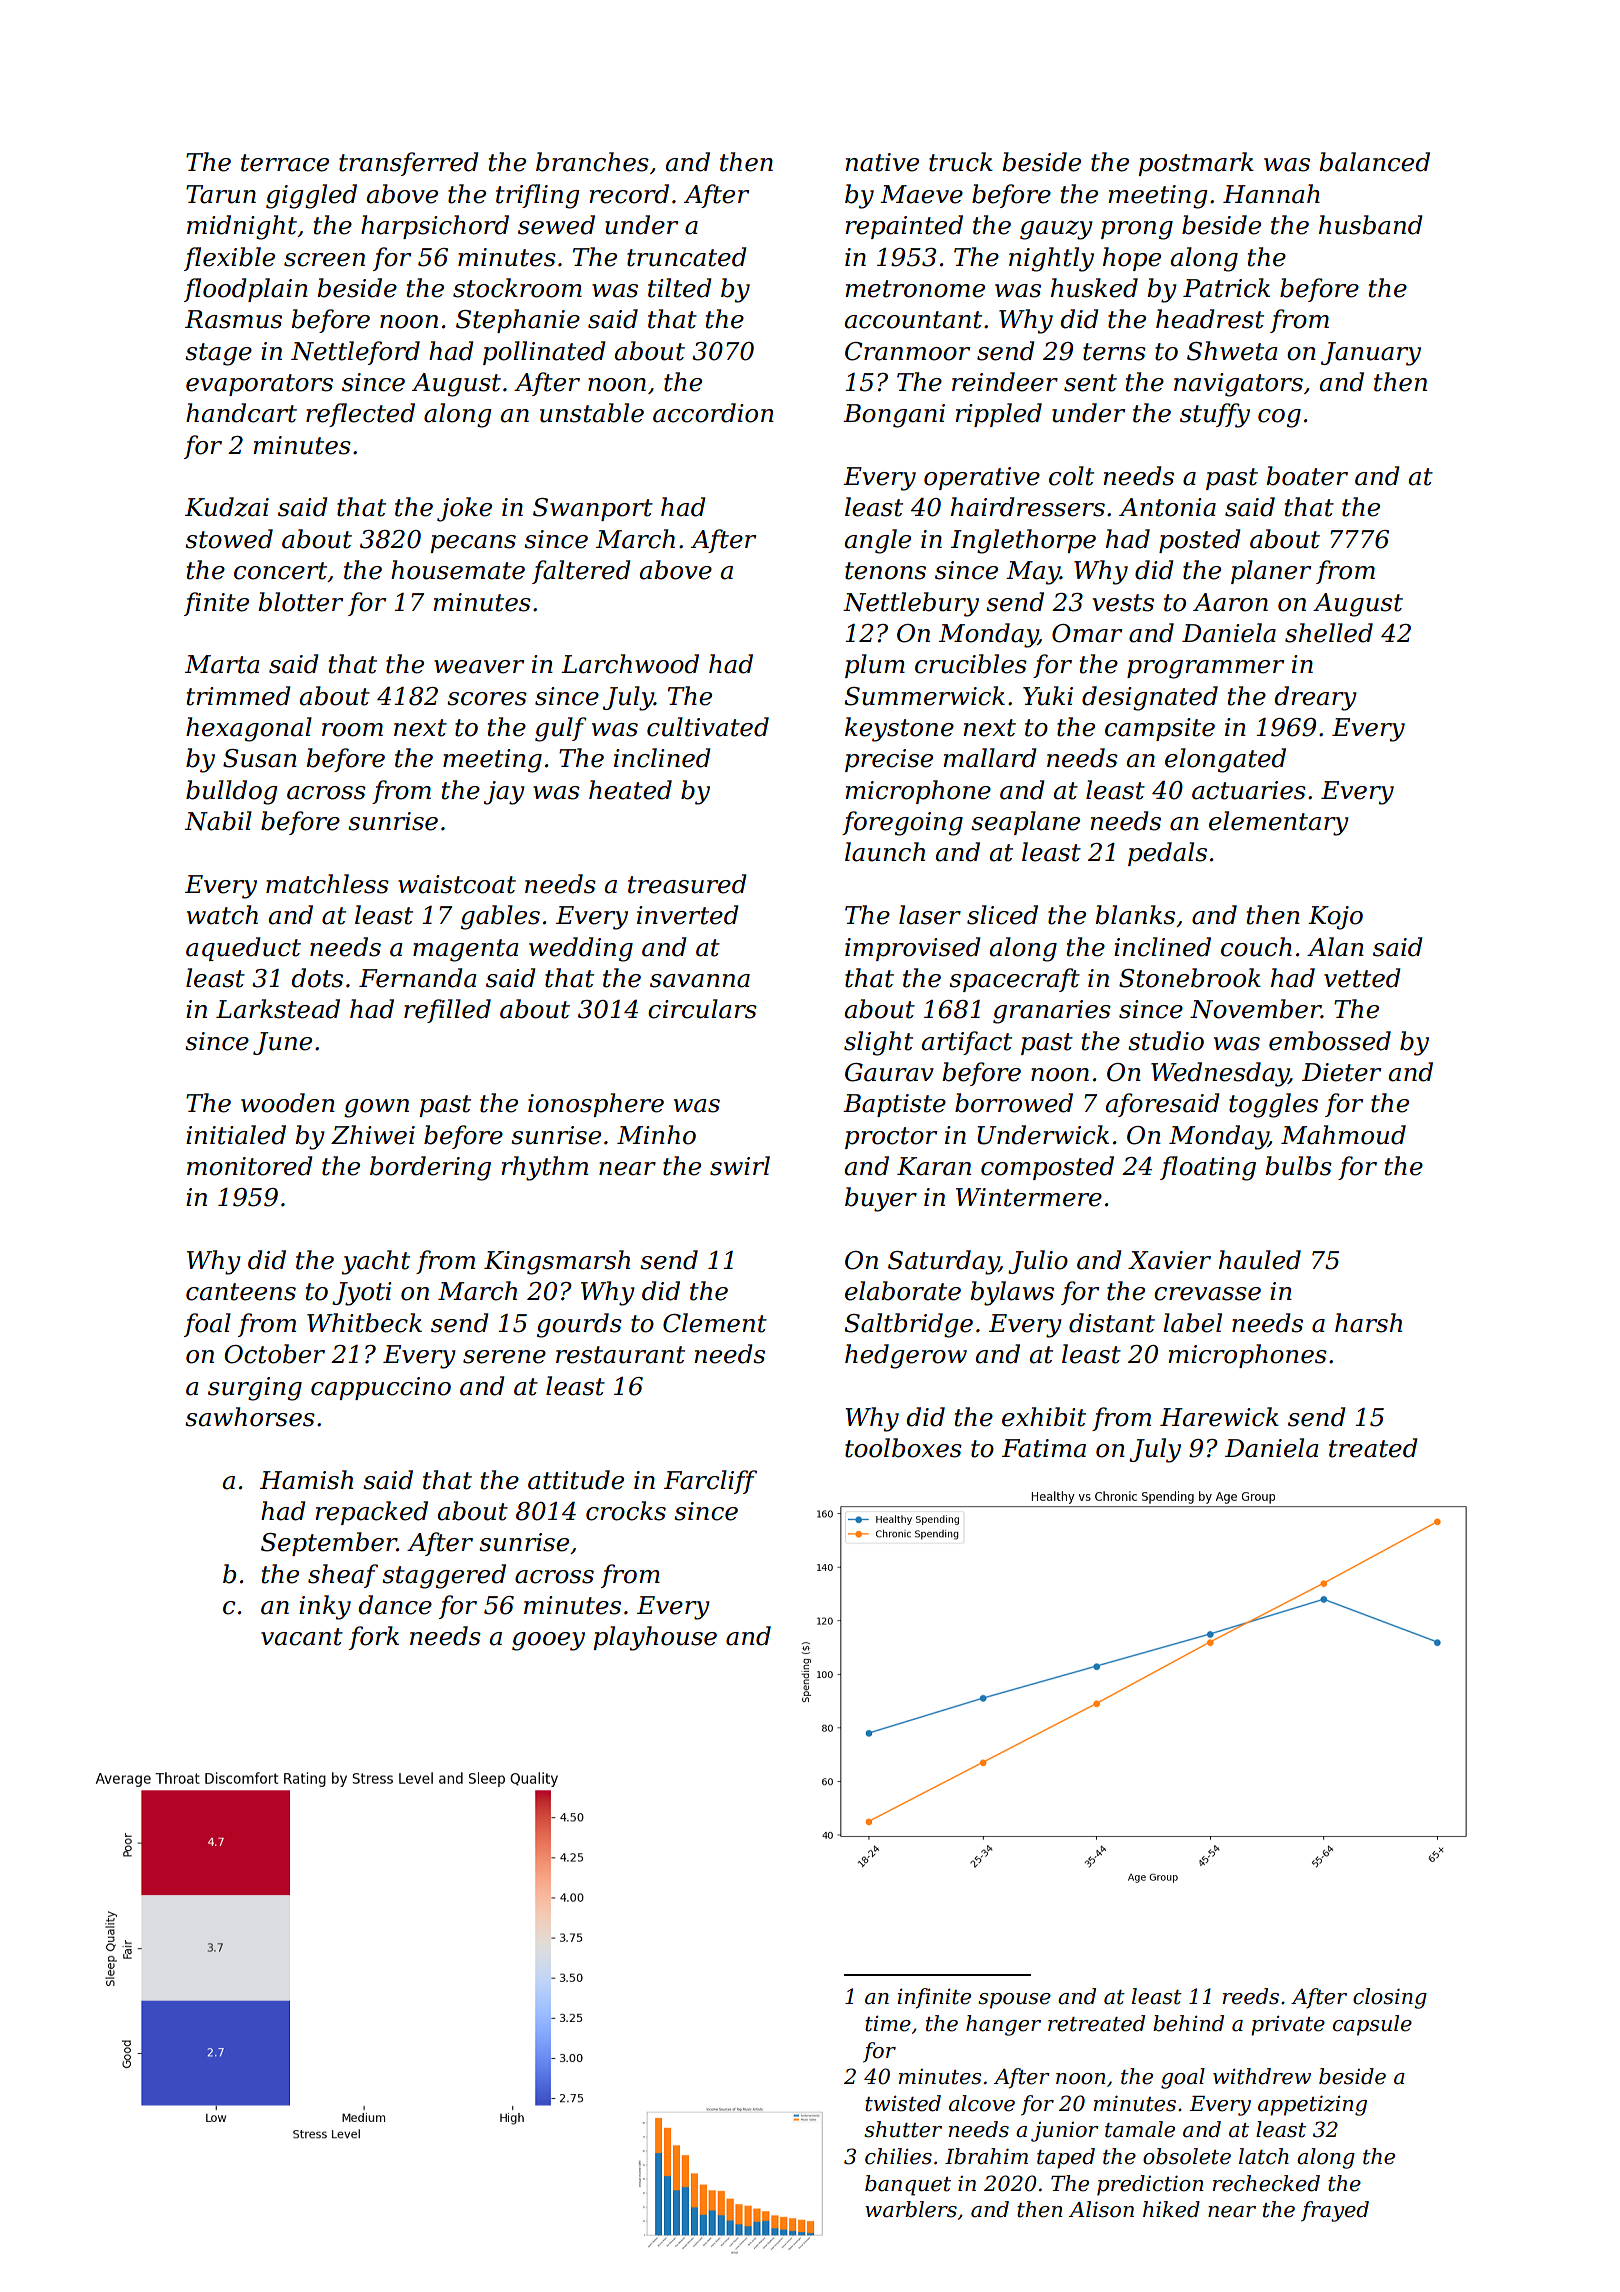 The height and width of the screenshot is (2292, 1620). I want to click on cappuccino, so click(381, 1388).
